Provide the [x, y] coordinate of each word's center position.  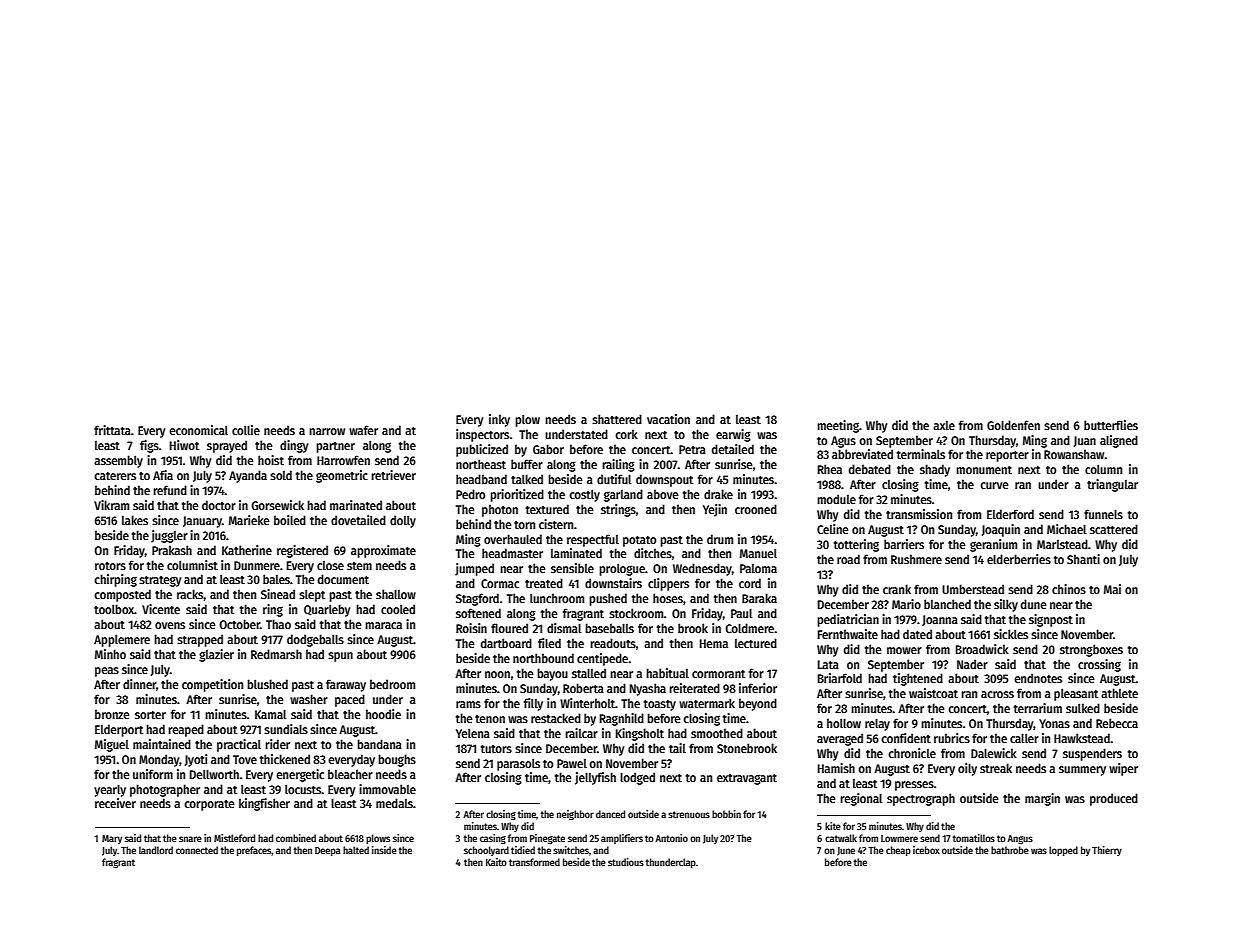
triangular [1112, 485]
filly [533, 704]
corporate [209, 805]
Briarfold [840, 678]
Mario [906, 604]
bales [276, 579]
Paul [741, 613]
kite [833, 826]
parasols [518, 764]
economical [198, 430]
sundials [286, 729]
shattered [617, 419]
